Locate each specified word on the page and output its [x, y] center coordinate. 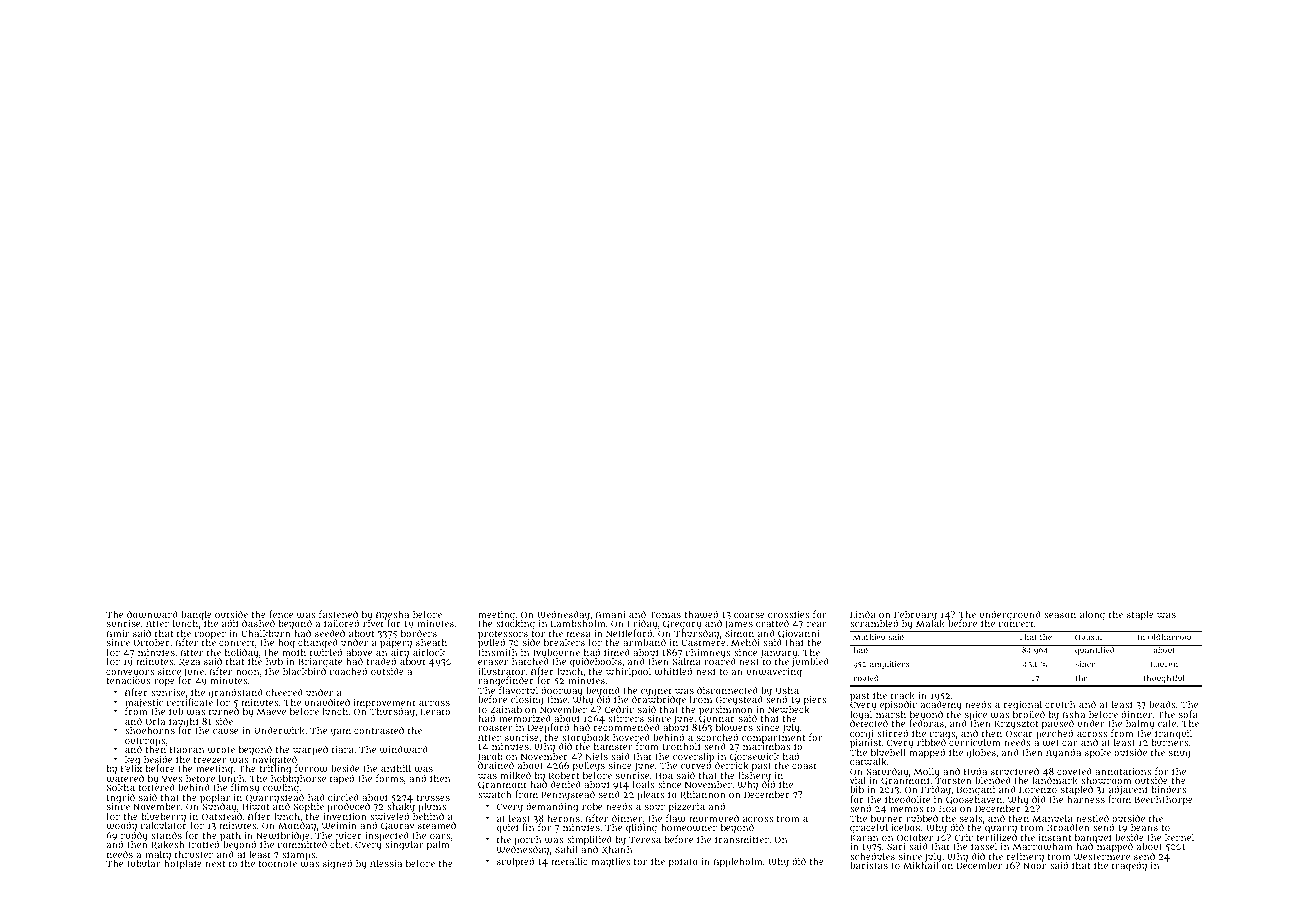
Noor [1034, 866]
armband [644, 642]
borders [419, 633]
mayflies [610, 862]
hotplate [183, 865]
